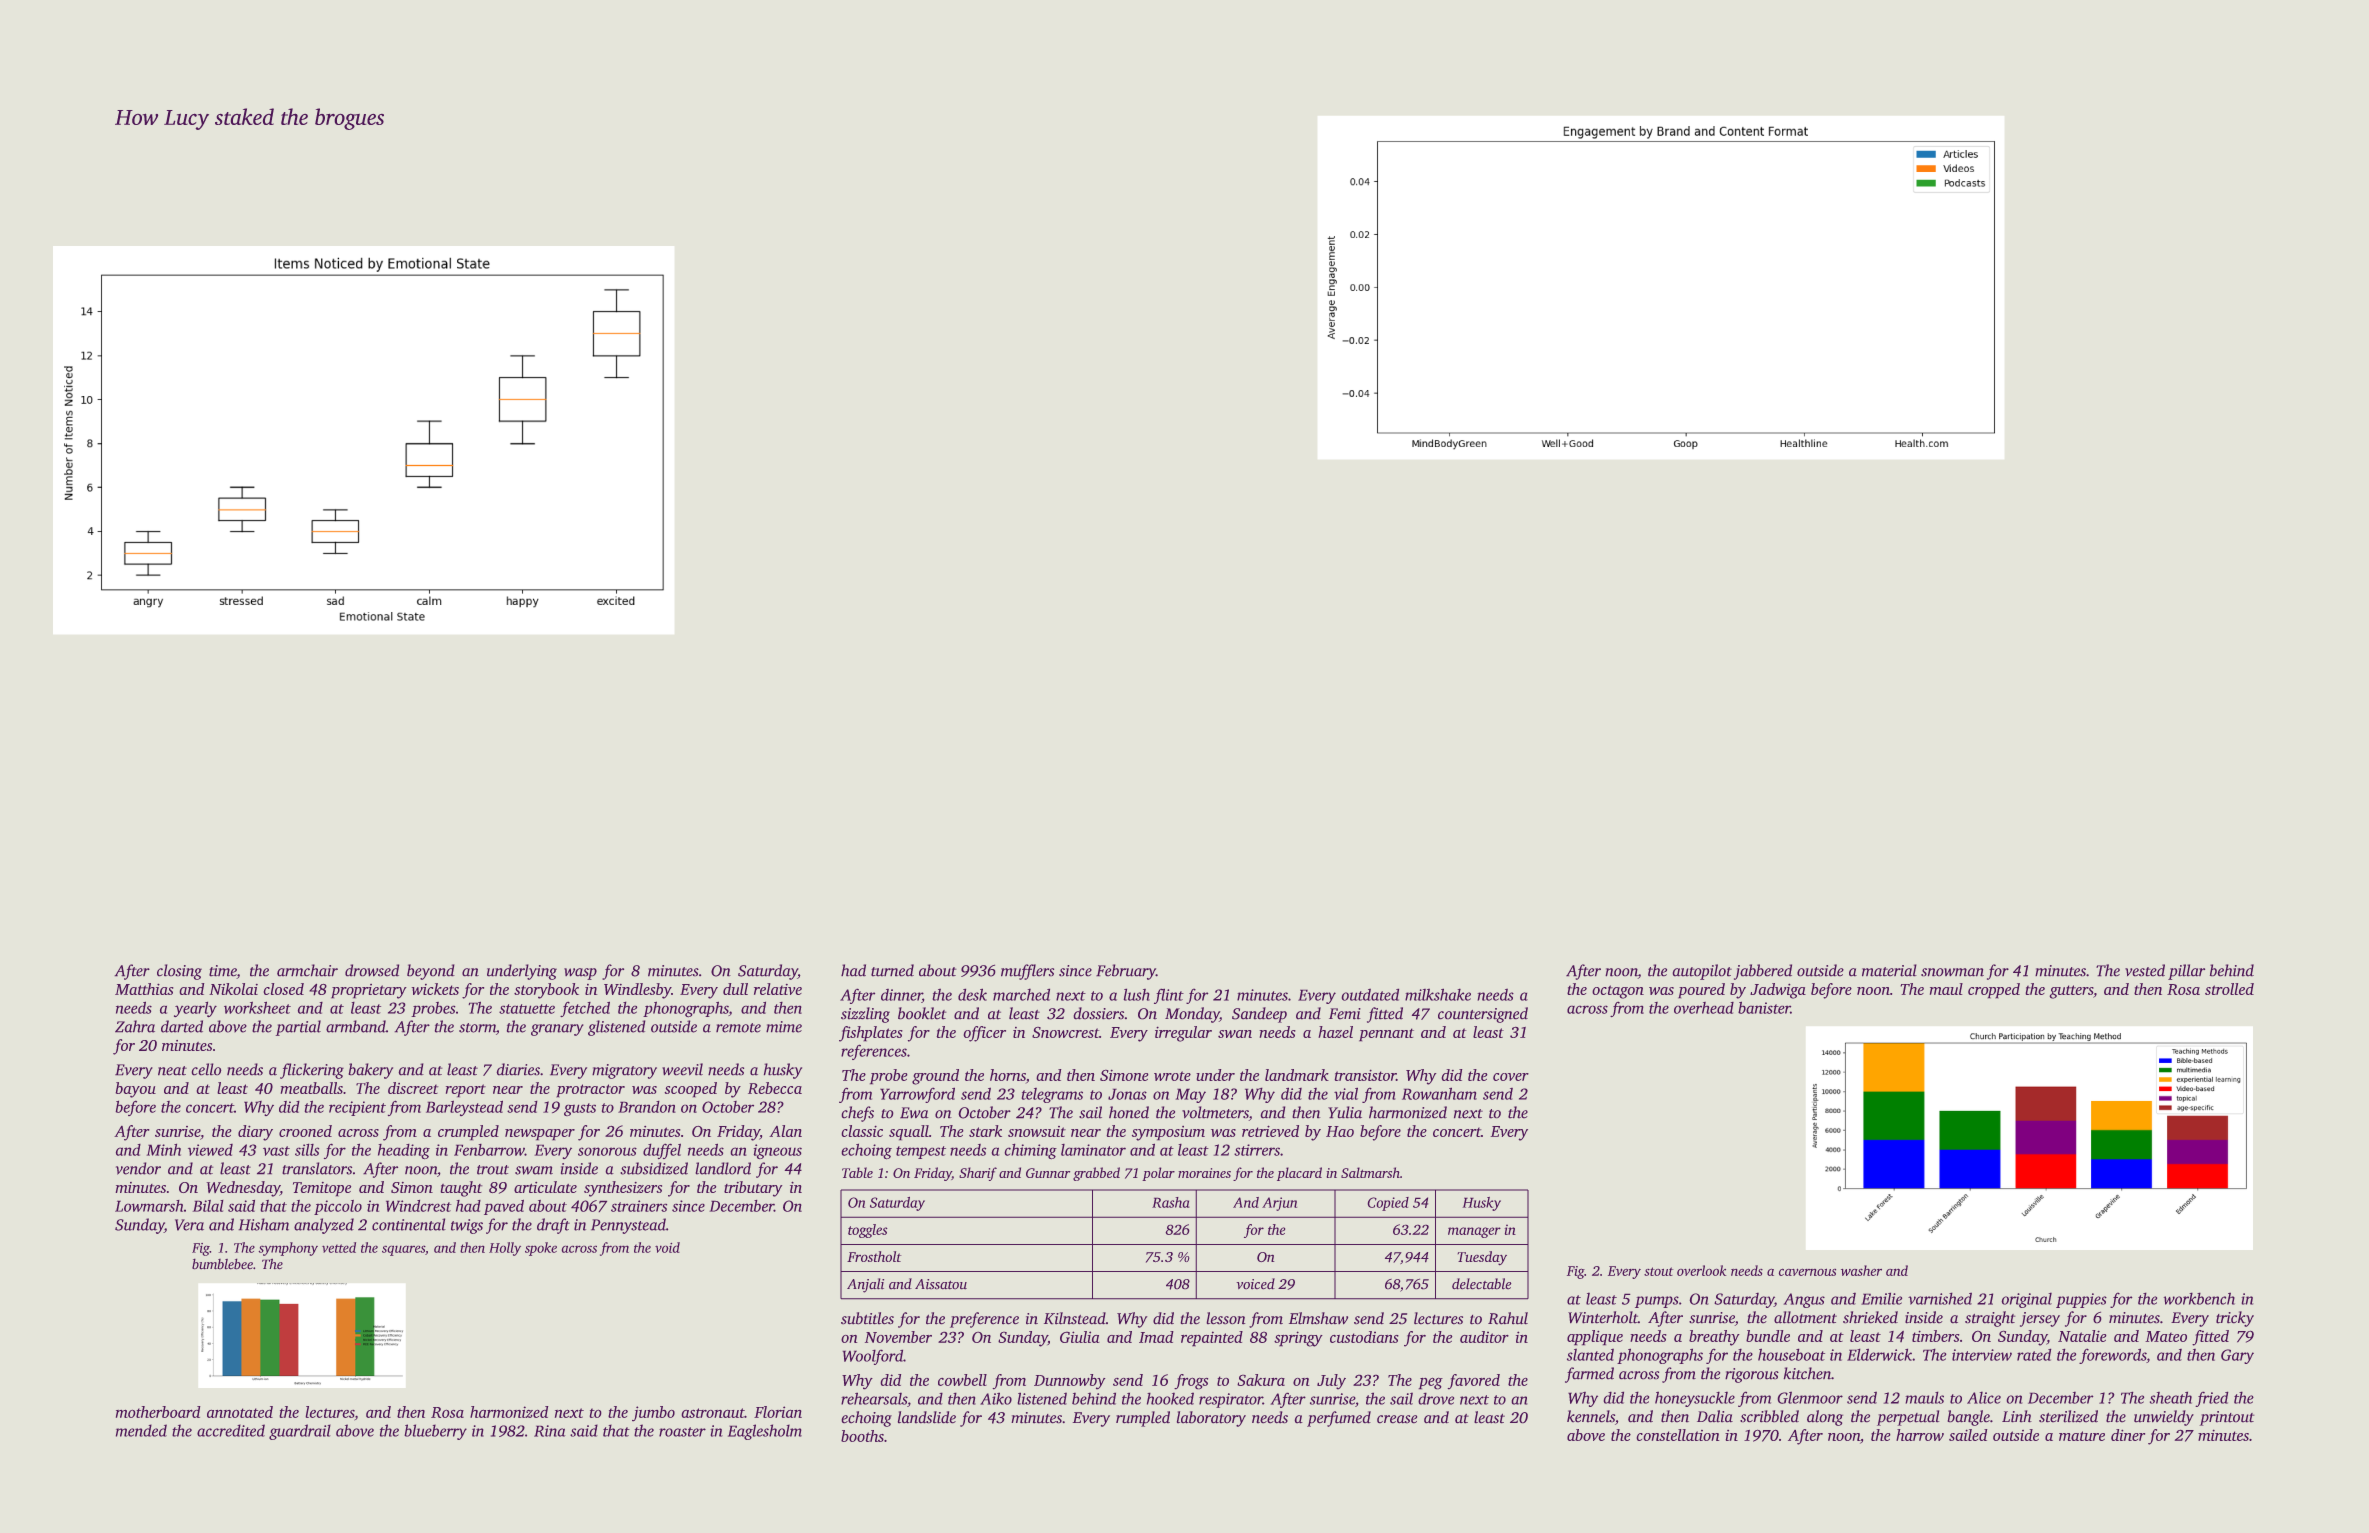  I want to click on Copied, so click(1388, 1204).
